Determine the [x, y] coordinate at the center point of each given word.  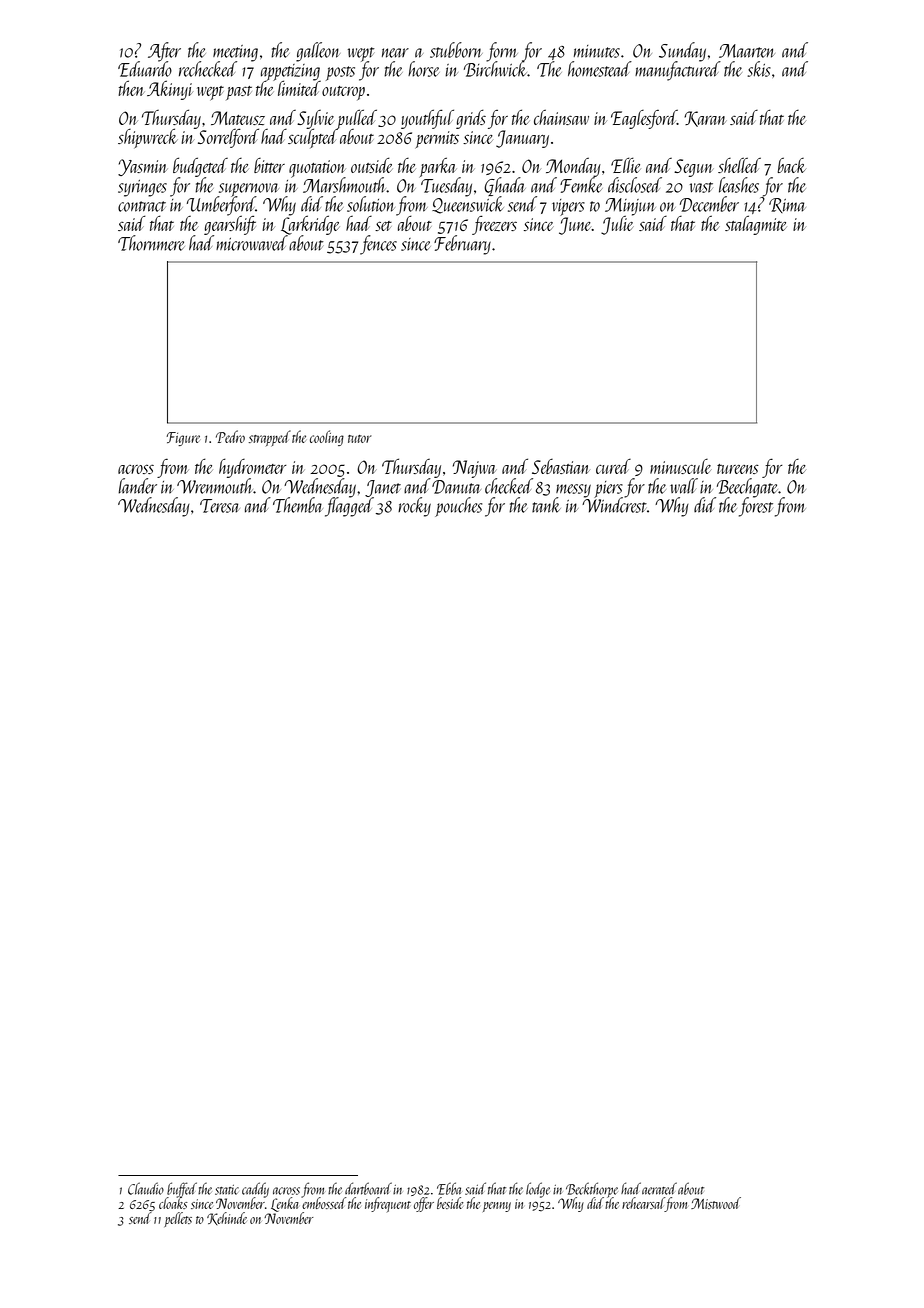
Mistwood [716, 1203]
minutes [597, 51]
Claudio [146, 1188]
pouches [458, 507]
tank [546, 505]
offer [424, 1204]
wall [684, 486]
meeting [235, 53]
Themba [298, 505]
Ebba [449, 1188]
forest [756, 507]
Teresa [220, 506]
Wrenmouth [215, 486]
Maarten [747, 51]
